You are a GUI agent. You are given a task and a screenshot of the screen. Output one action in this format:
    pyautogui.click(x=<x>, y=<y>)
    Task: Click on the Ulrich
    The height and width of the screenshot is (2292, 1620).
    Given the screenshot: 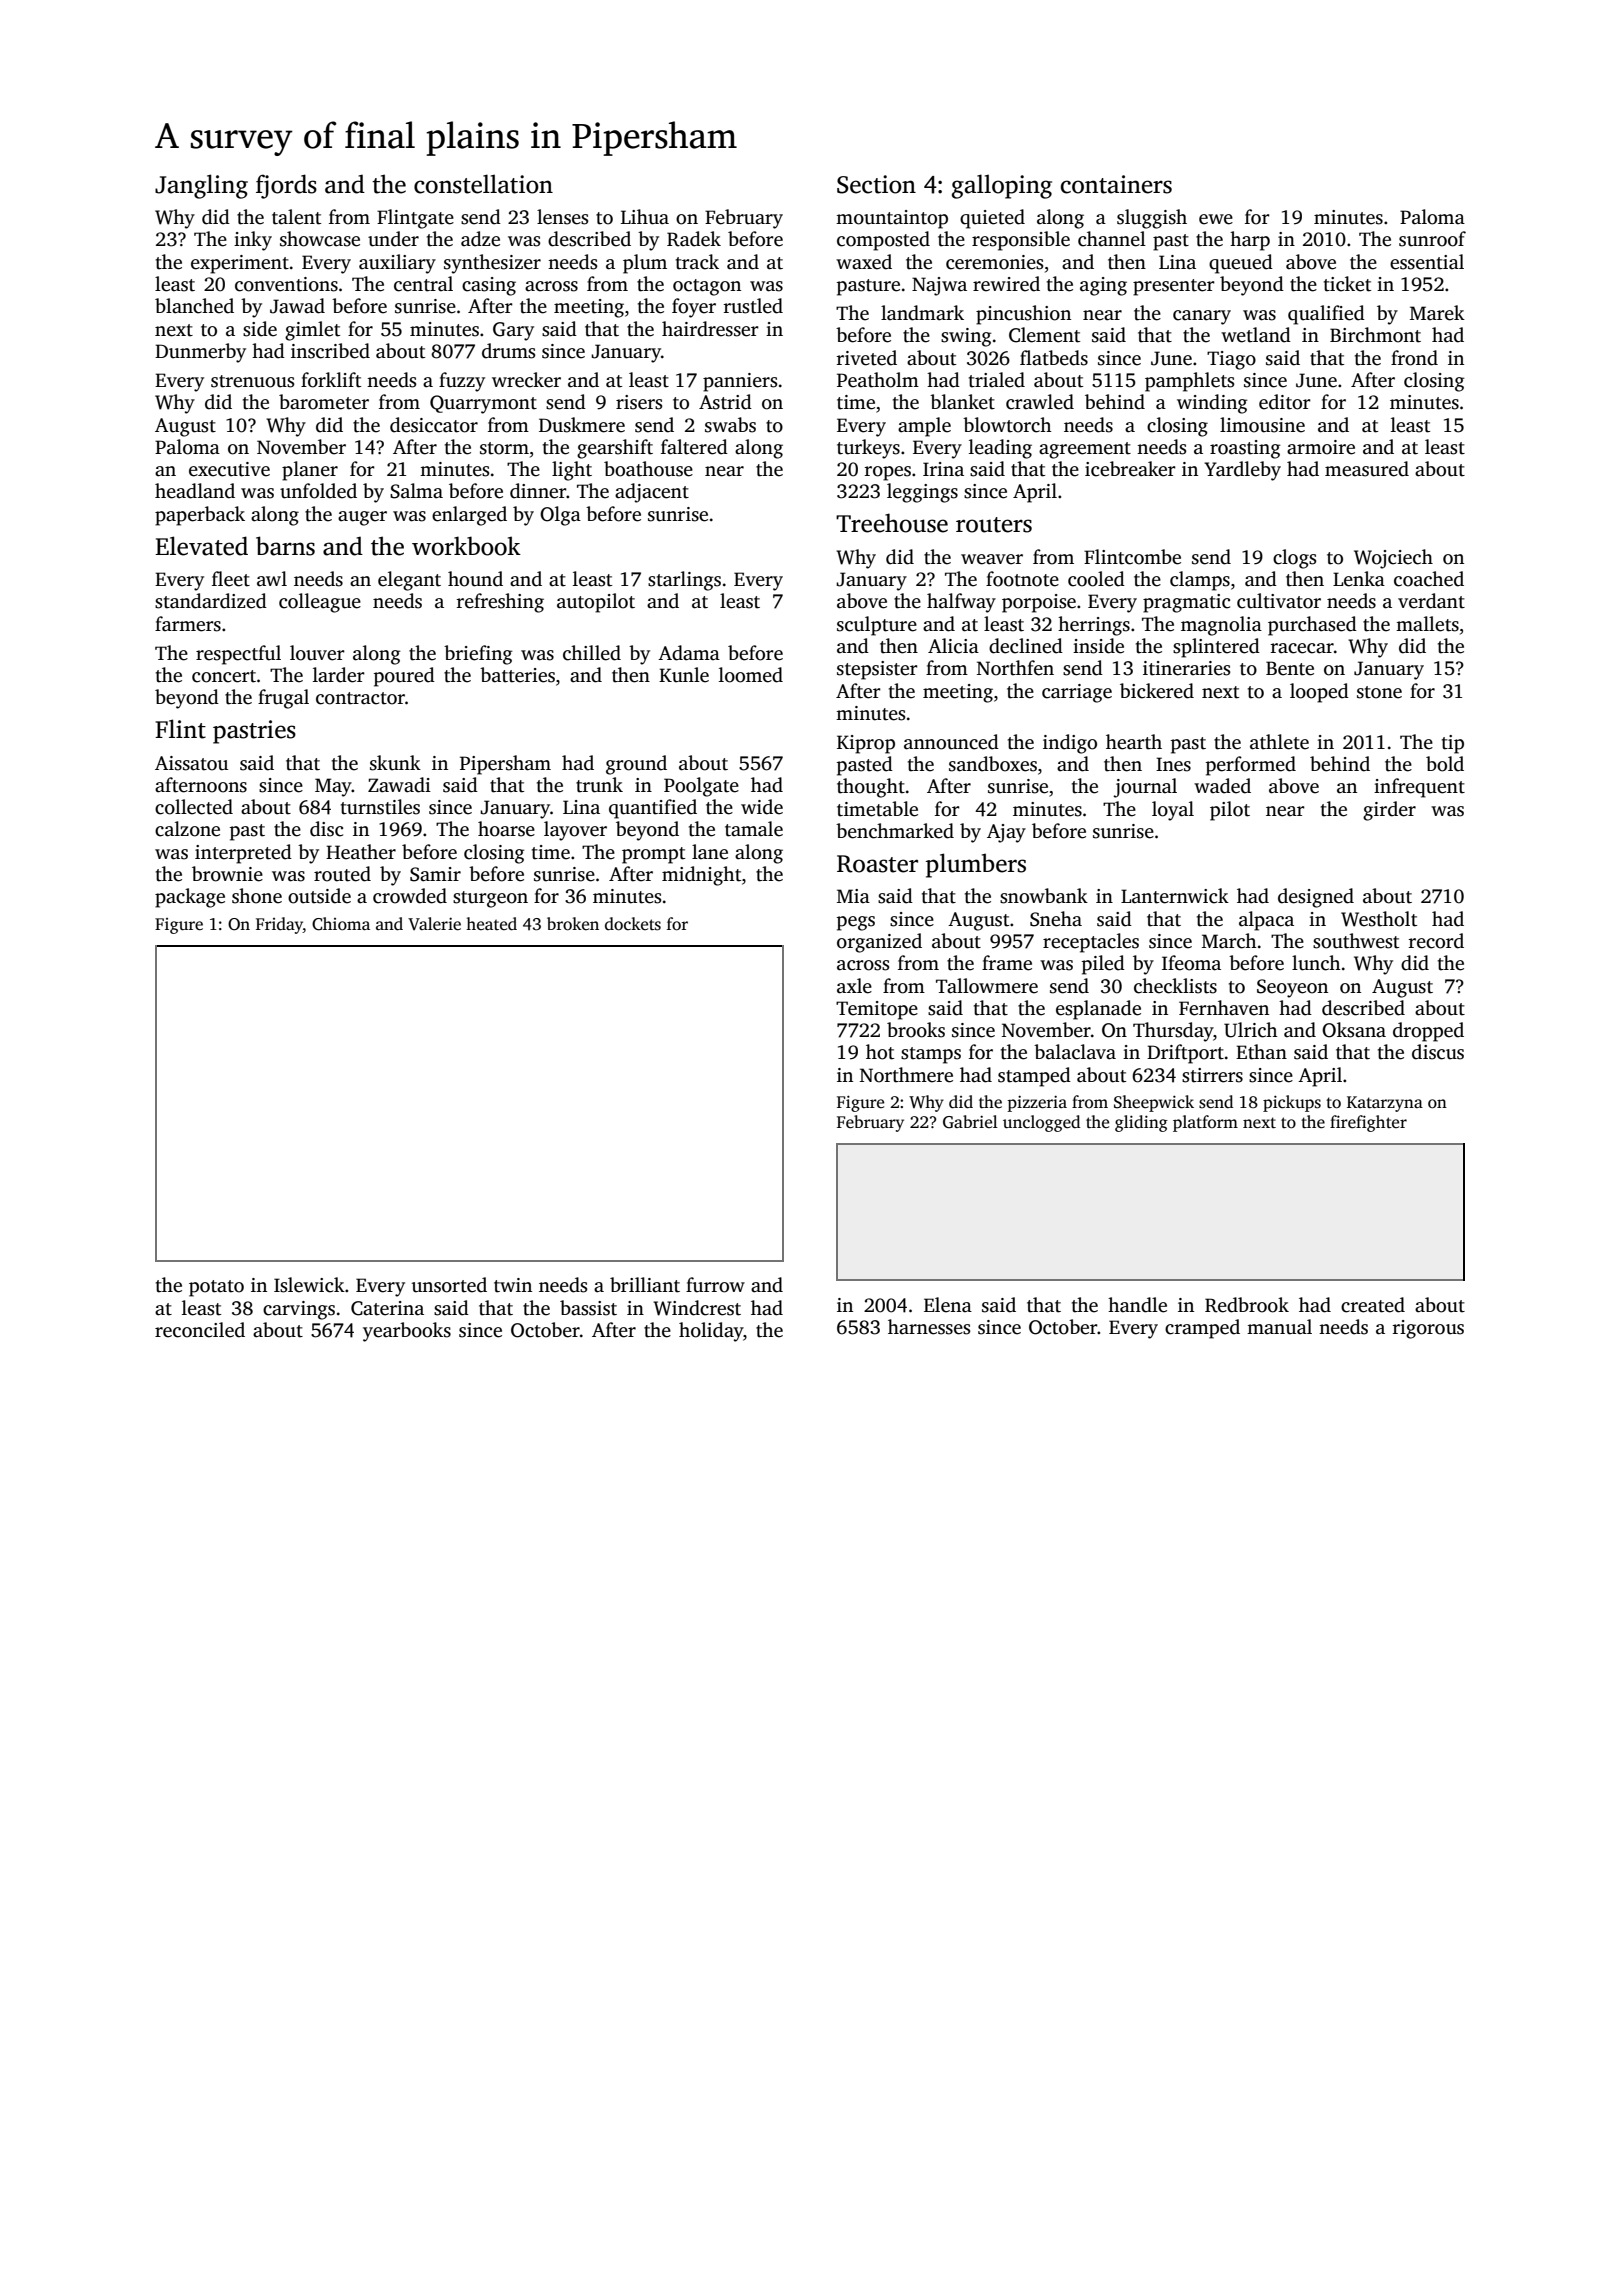 What is the action you would take?
    pyautogui.click(x=1251, y=1030)
